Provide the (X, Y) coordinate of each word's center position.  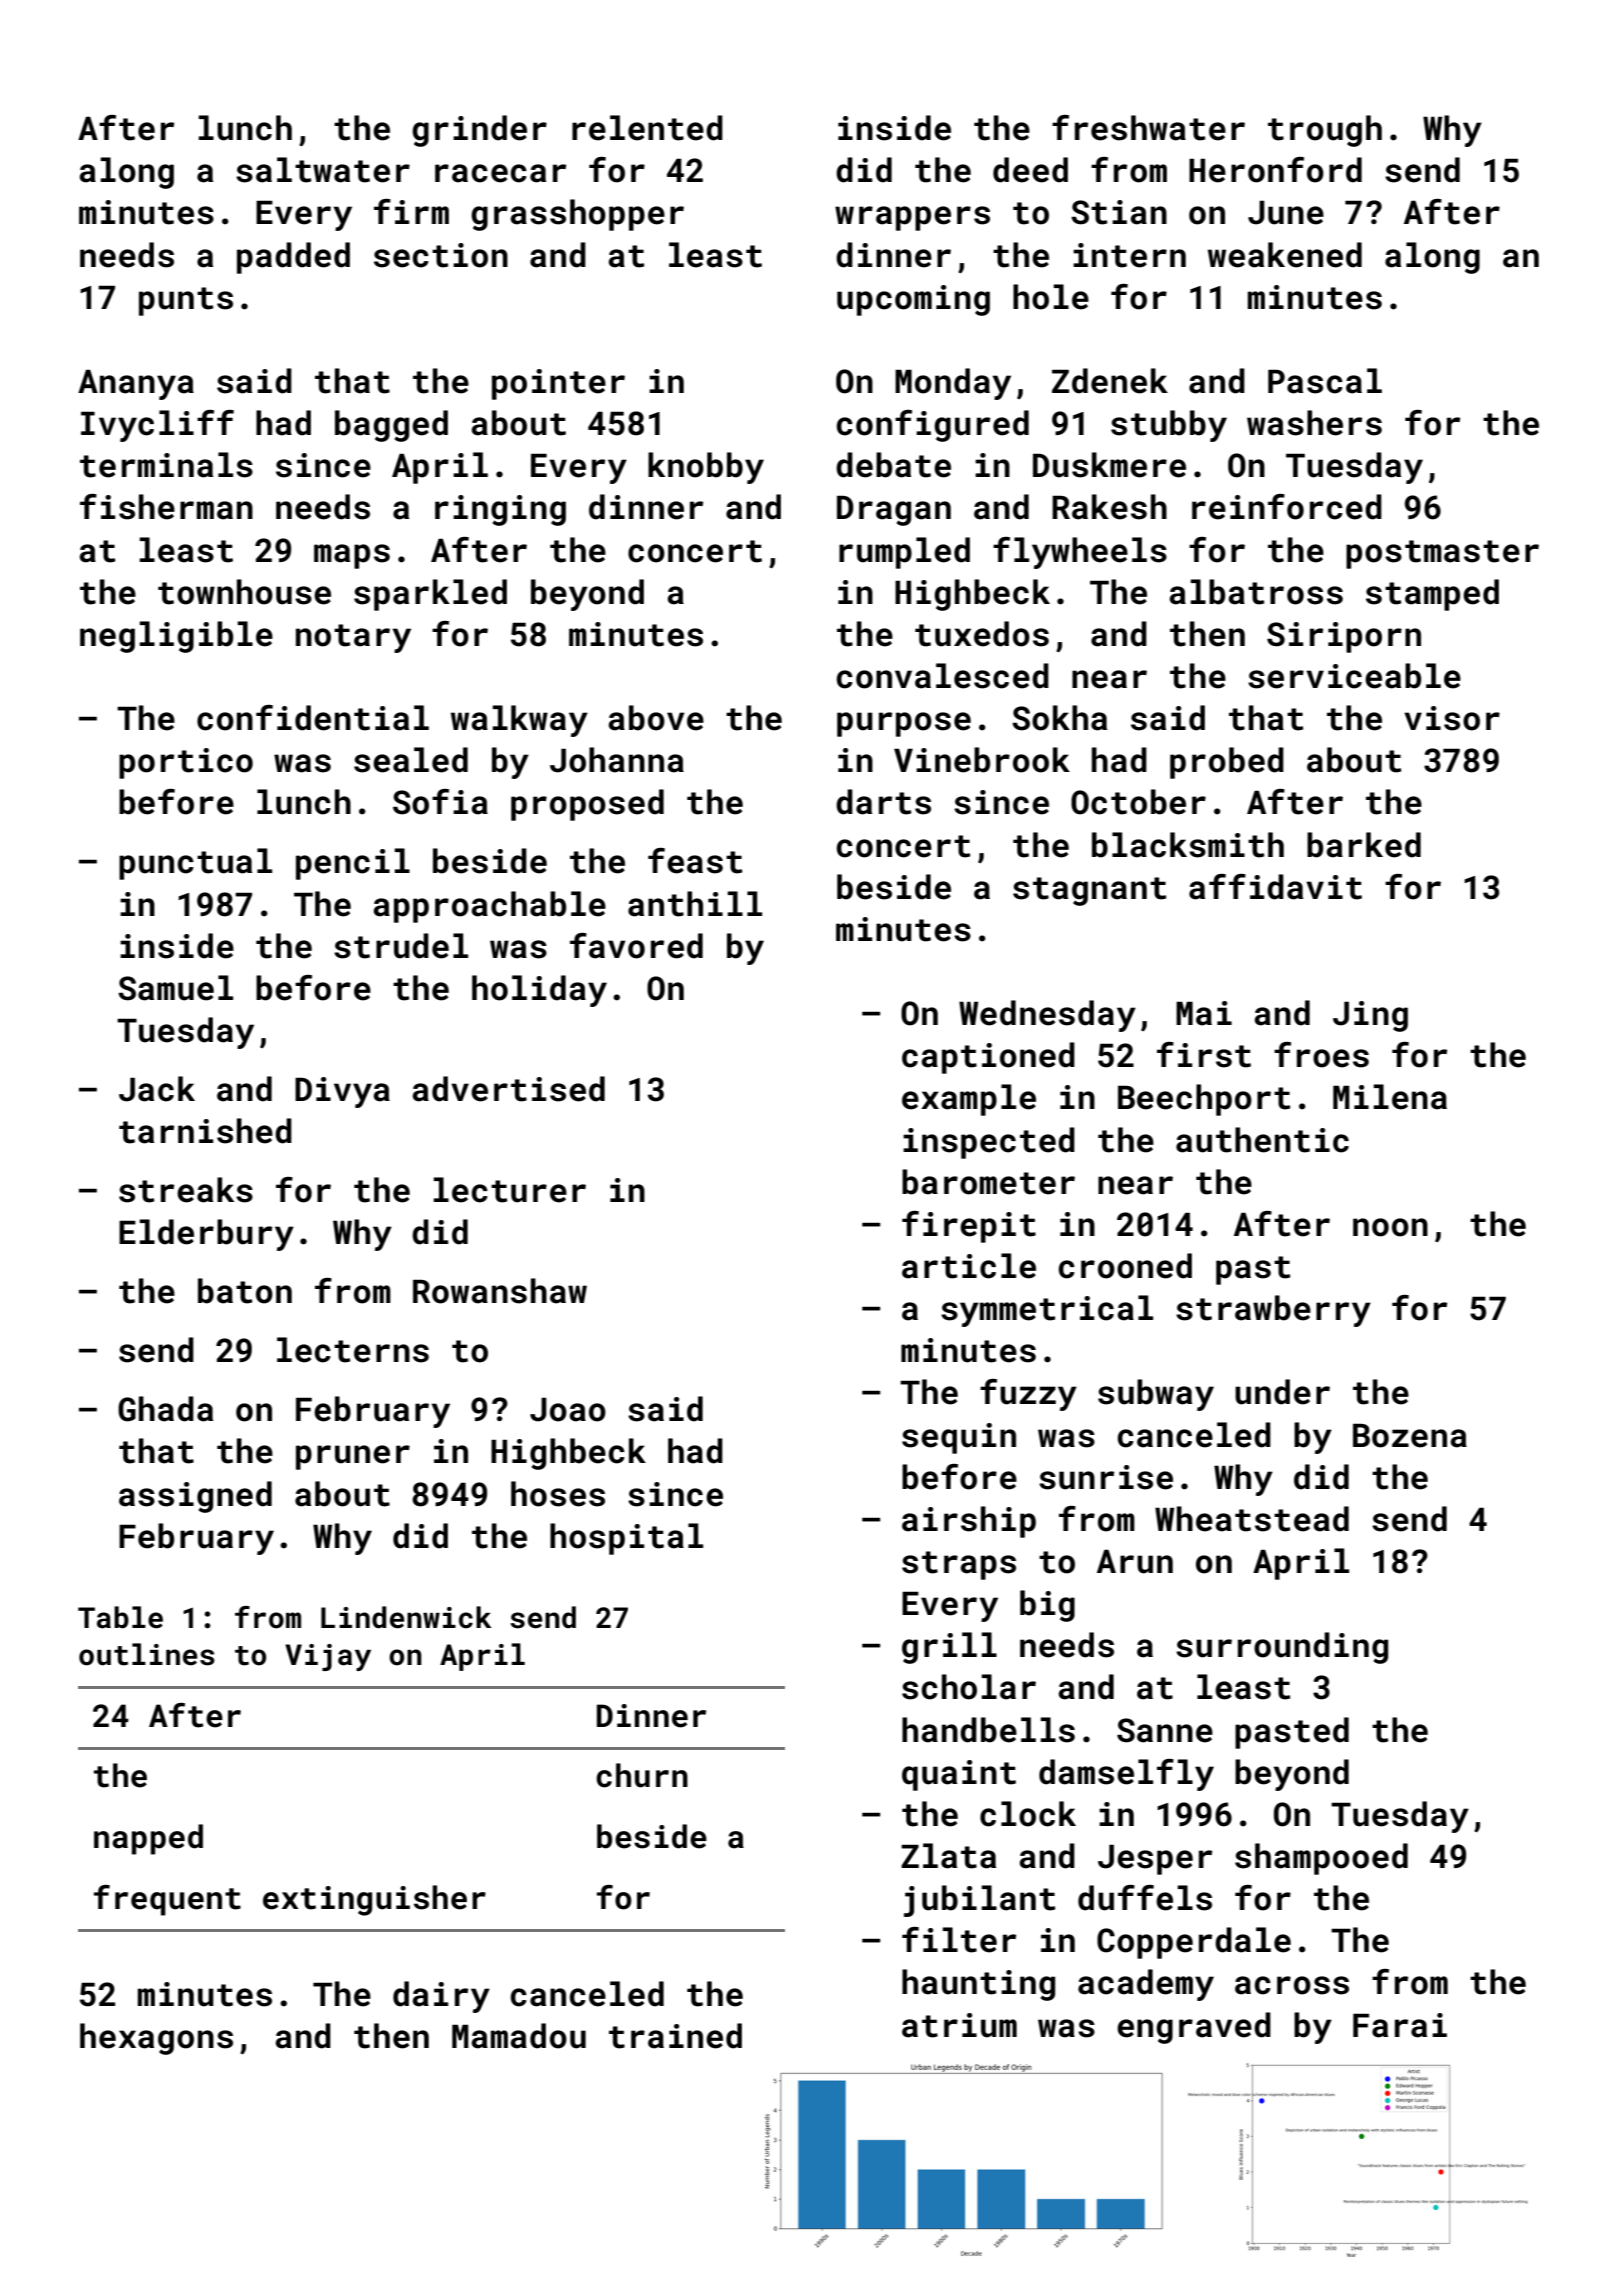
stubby (1169, 426)
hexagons (156, 2039)
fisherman (166, 507)
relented (647, 128)
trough (1325, 131)
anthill (695, 904)
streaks (186, 1190)
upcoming (913, 300)
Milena (1390, 1097)
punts (186, 301)
